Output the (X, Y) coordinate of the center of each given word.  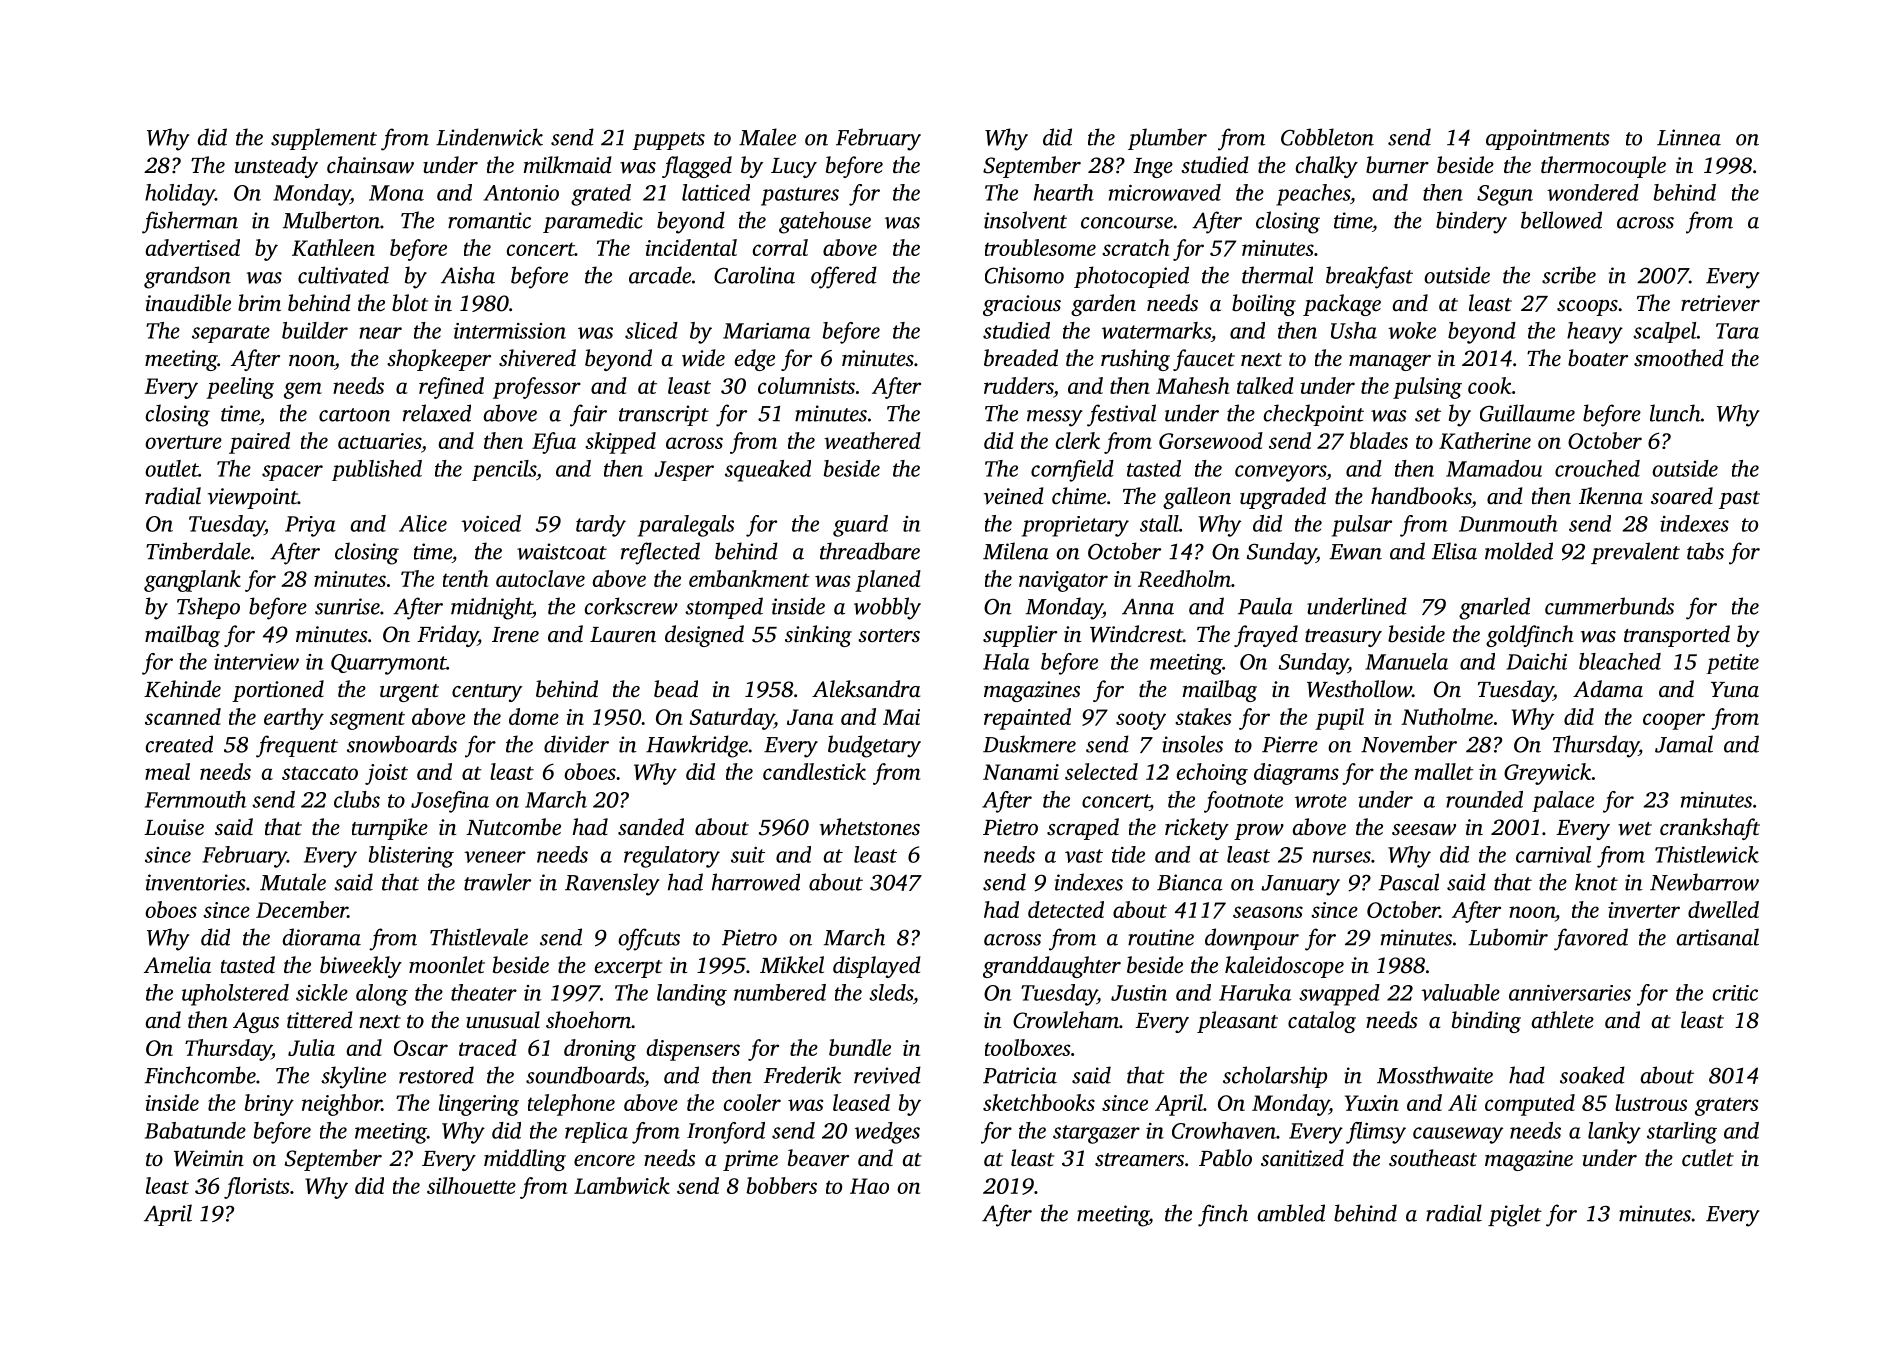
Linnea (1689, 137)
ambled (1291, 1213)
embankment (749, 578)
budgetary (874, 746)
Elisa (1454, 551)
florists (256, 1188)
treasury (1343, 638)
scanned (183, 716)
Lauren (623, 635)
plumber (1167, 139)
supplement (324, 139)
